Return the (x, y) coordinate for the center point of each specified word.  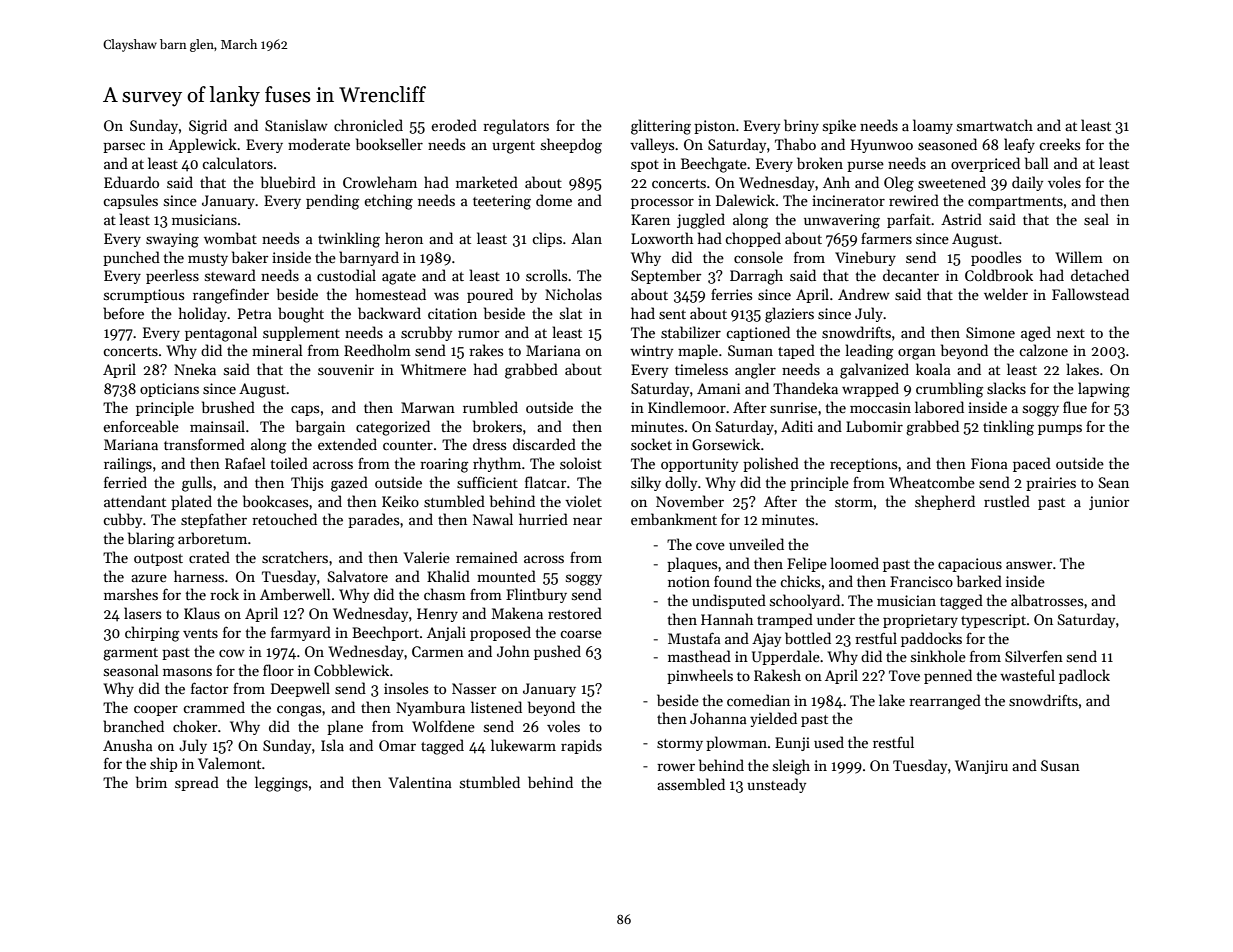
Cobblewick (351, 670)
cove (710, 546)
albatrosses (1047, 600)
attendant (135, 501)
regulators (516, 127)
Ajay (766, 640)
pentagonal (221, 334)
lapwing (1104, 390)
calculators (237, 163)
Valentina (420, 782)
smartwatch (995, 125)
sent (672, 314)
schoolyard (805, 601)
